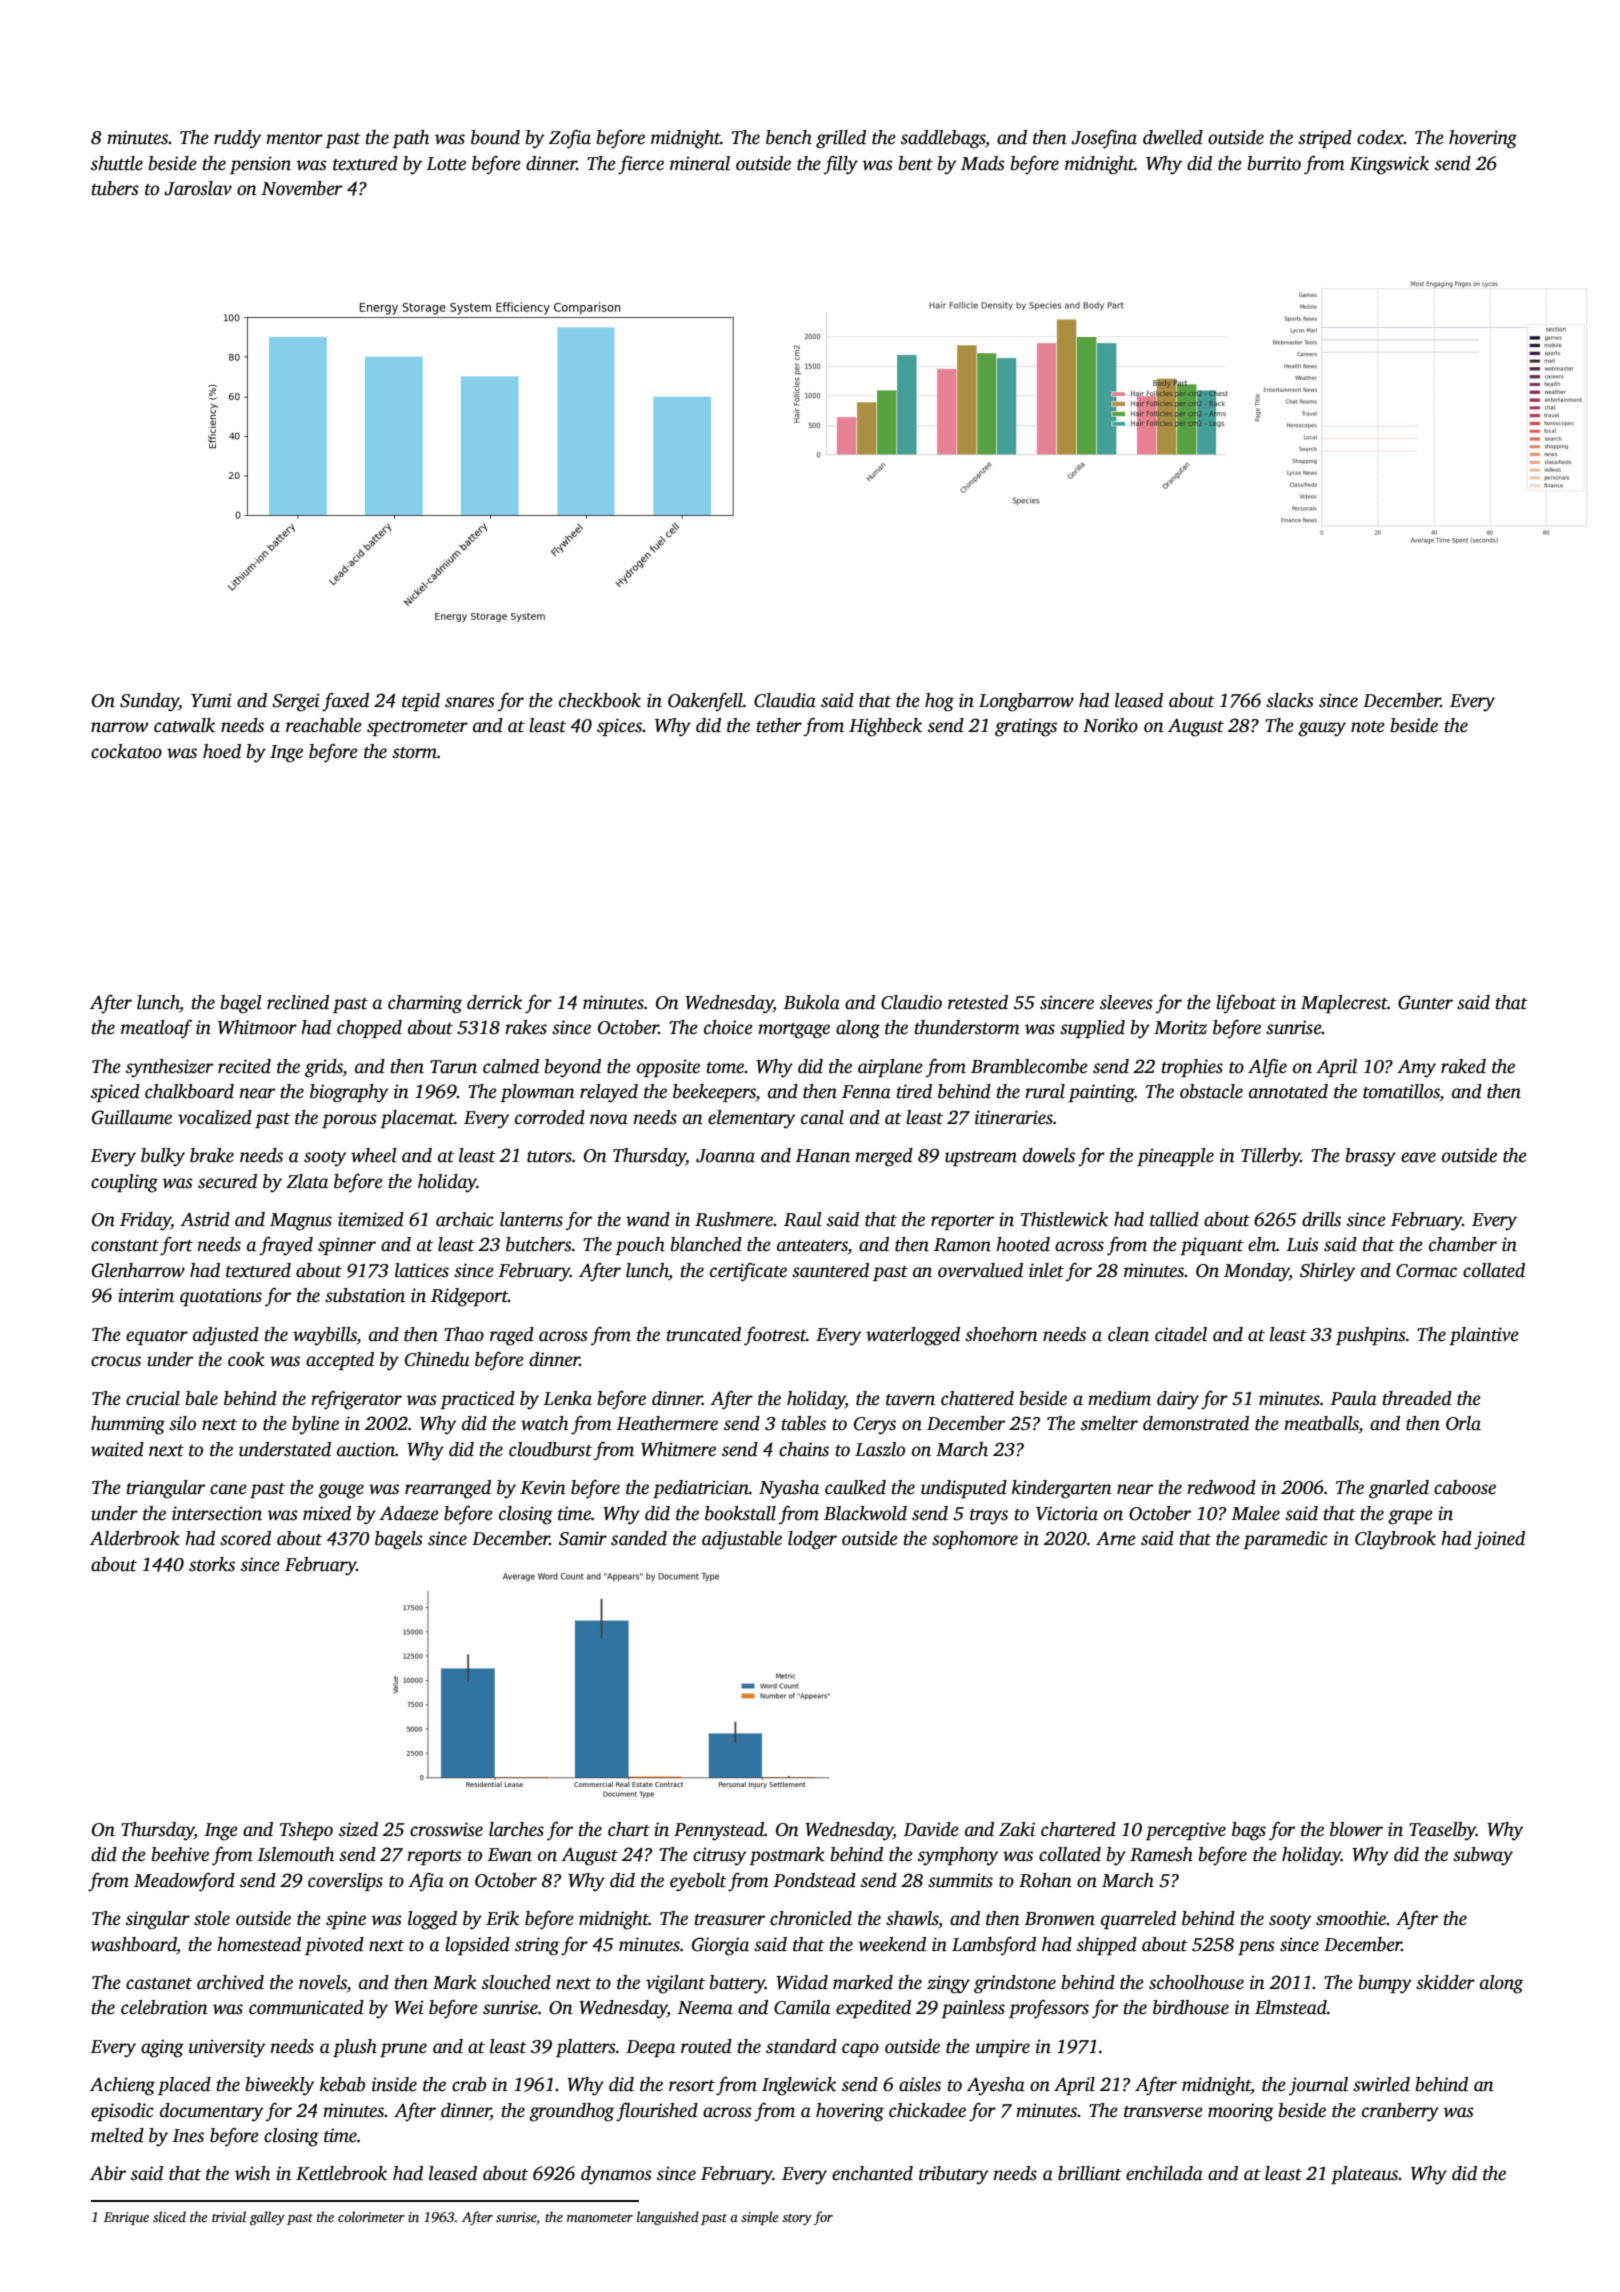 The width and height of the screenshot is (1620, 2292). Describe the element at coordinates (495, 137) in the screenshot. I see `bound` at that location.
